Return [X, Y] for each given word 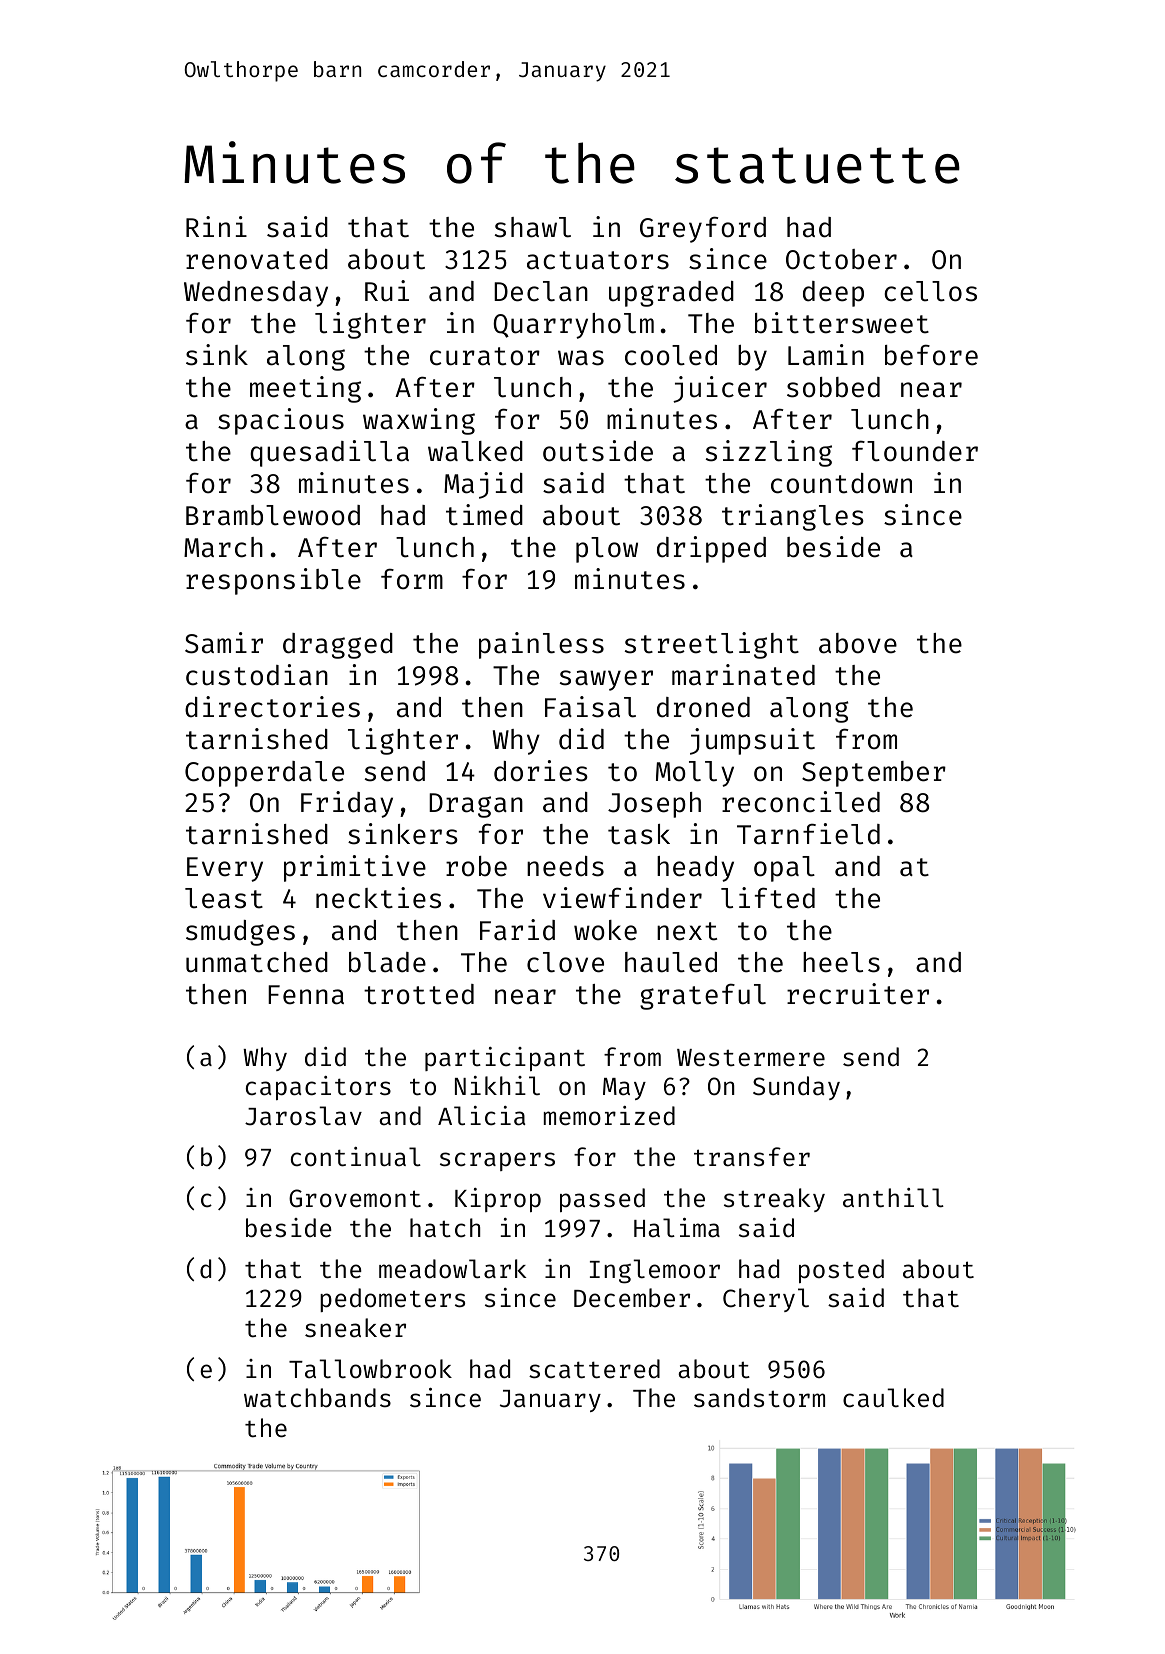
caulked [893, 1398]
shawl [533, 227]
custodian [257, 675]
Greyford [703, 229]
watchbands [317, 1398]
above [858, 643]
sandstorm [759, 1398]
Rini [216, 226]
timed [484, 515]
